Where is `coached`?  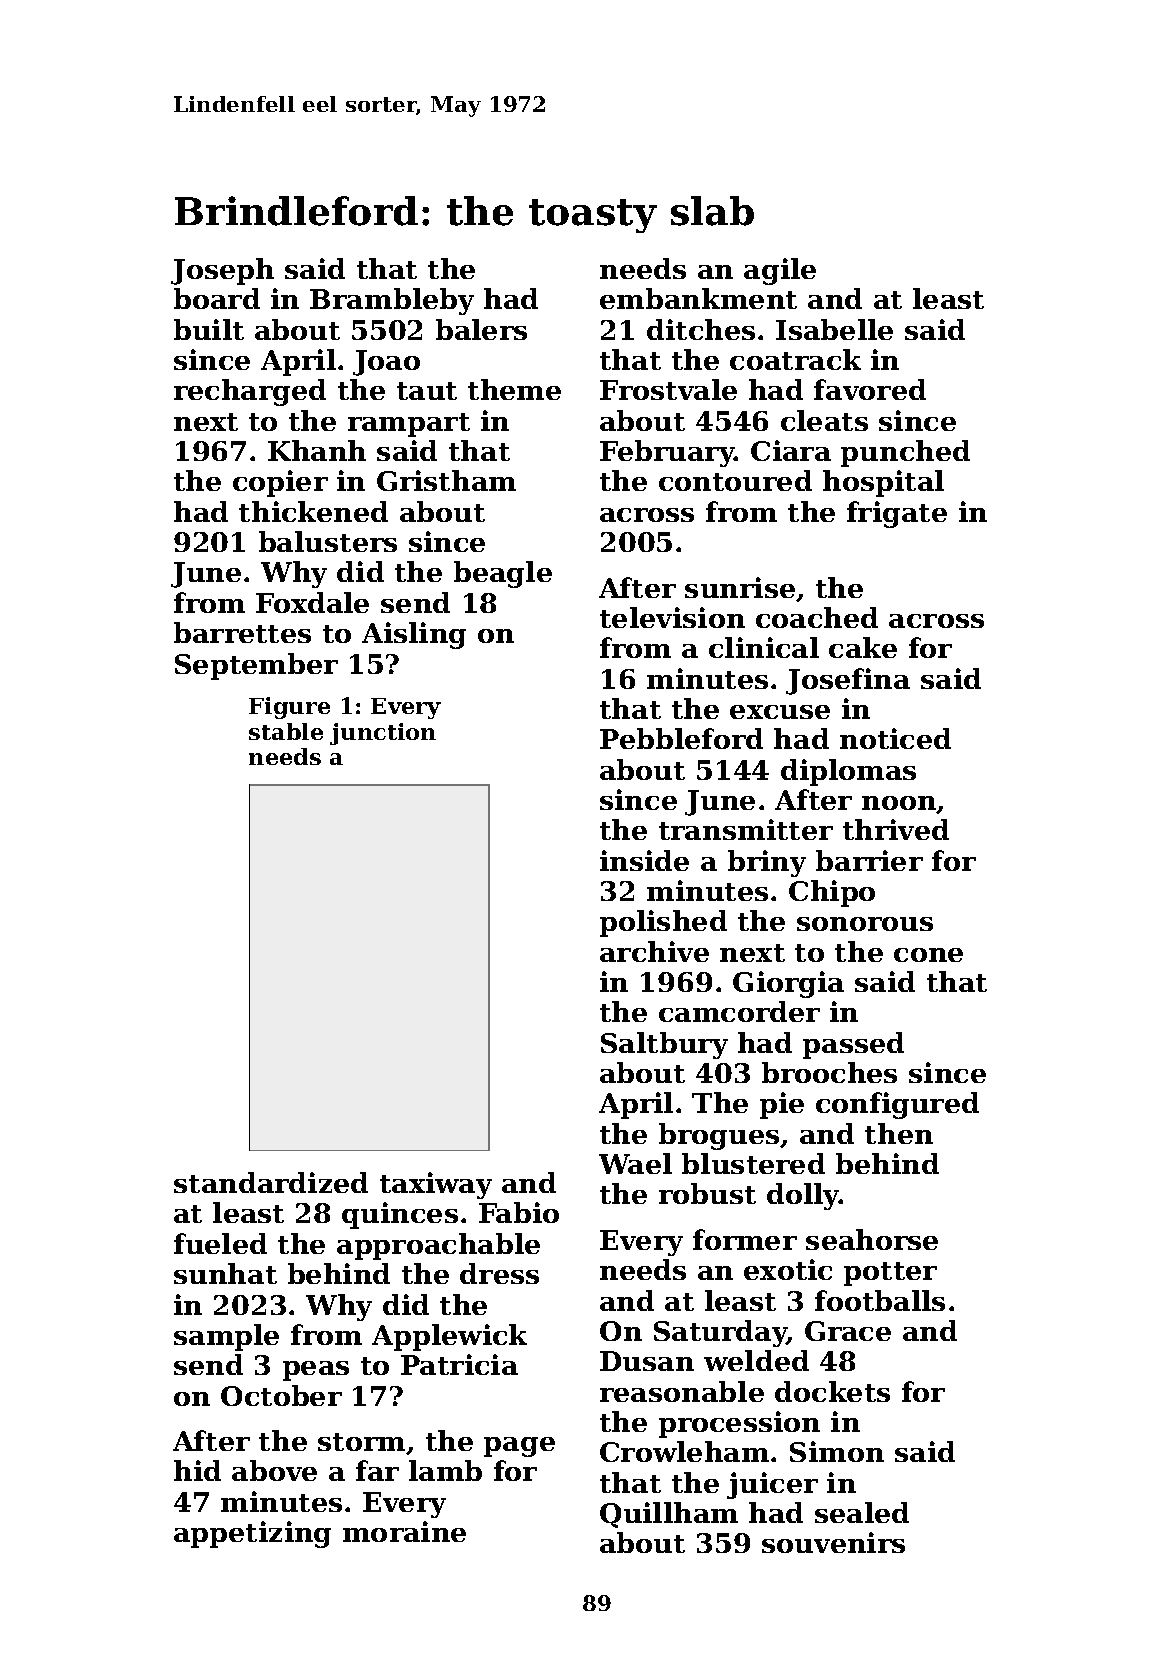
coached is located at coordinates (817, 617).
